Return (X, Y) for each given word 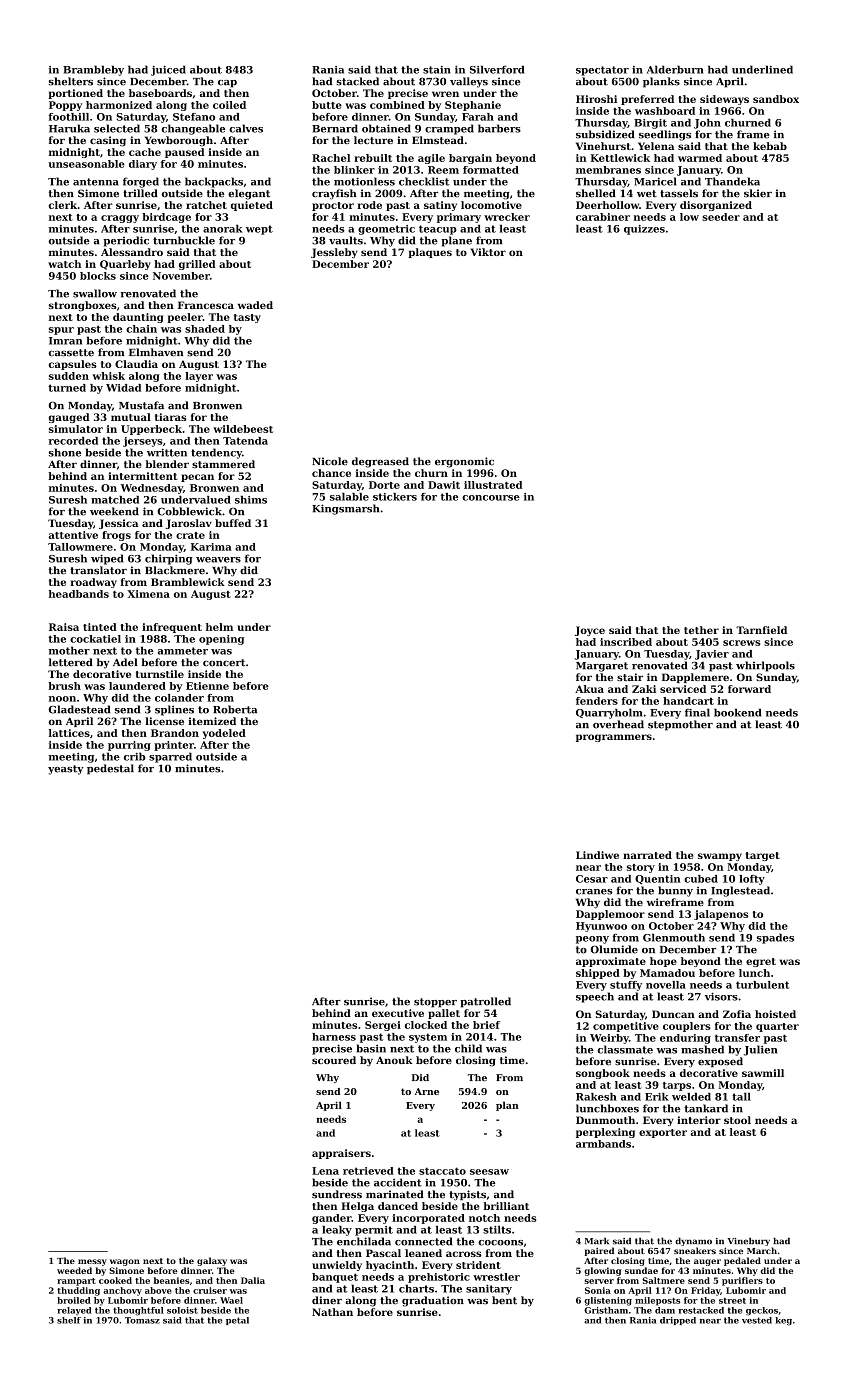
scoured (334, 1060)
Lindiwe (597, 855)
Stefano (194, 117)
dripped (678, 1321)
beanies (172, 1280)
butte (327, 105)
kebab (770, 146)
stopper (435, 1003)
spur (61, 331)
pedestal (110, 769)
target (763, 856)
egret (761, 962)
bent (504, 1300)
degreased (380, 462)
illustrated (493, 485)
